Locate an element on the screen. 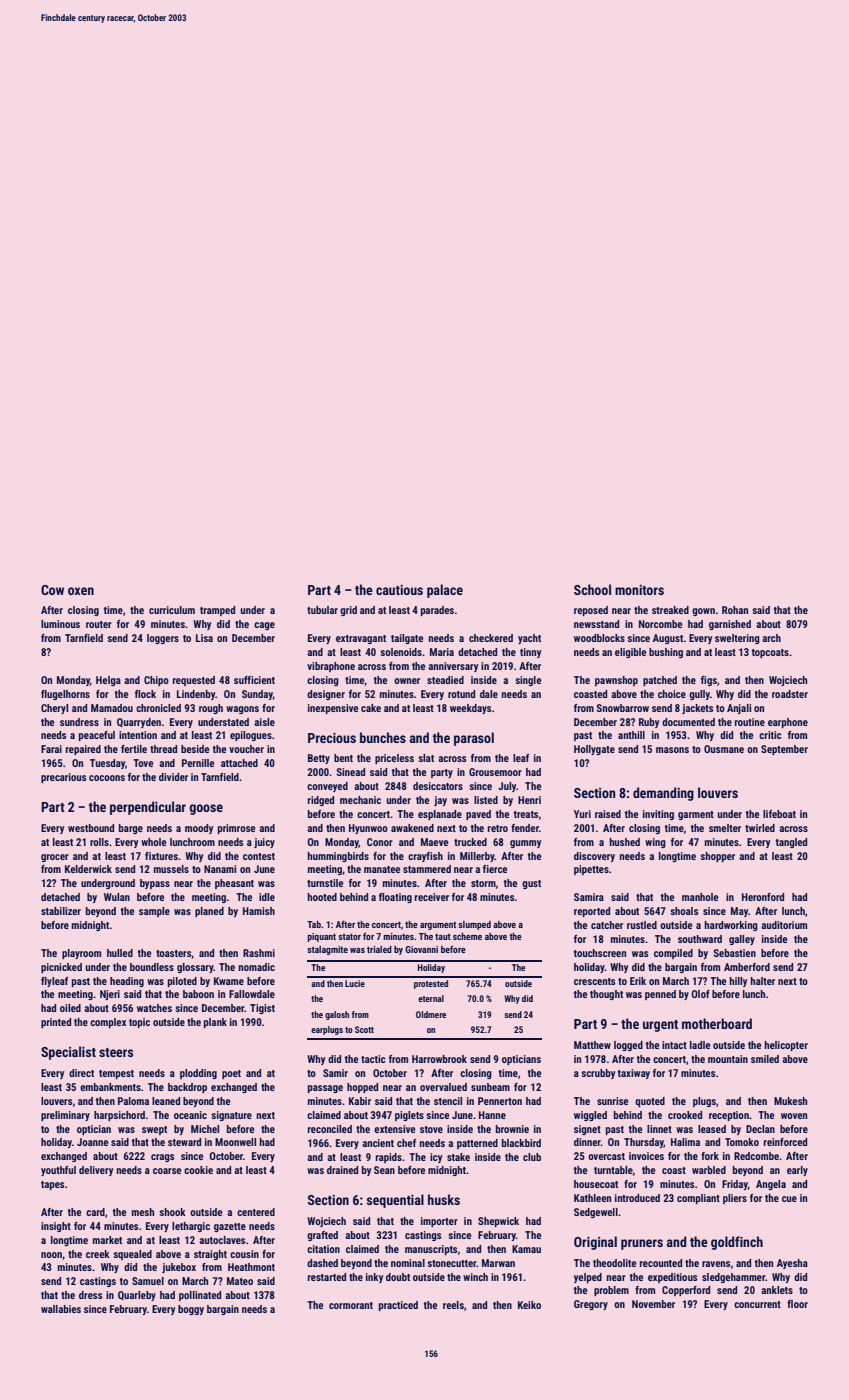 The image size is (849, 1400). Snowbarrow is located at coordinates (623, 708).
